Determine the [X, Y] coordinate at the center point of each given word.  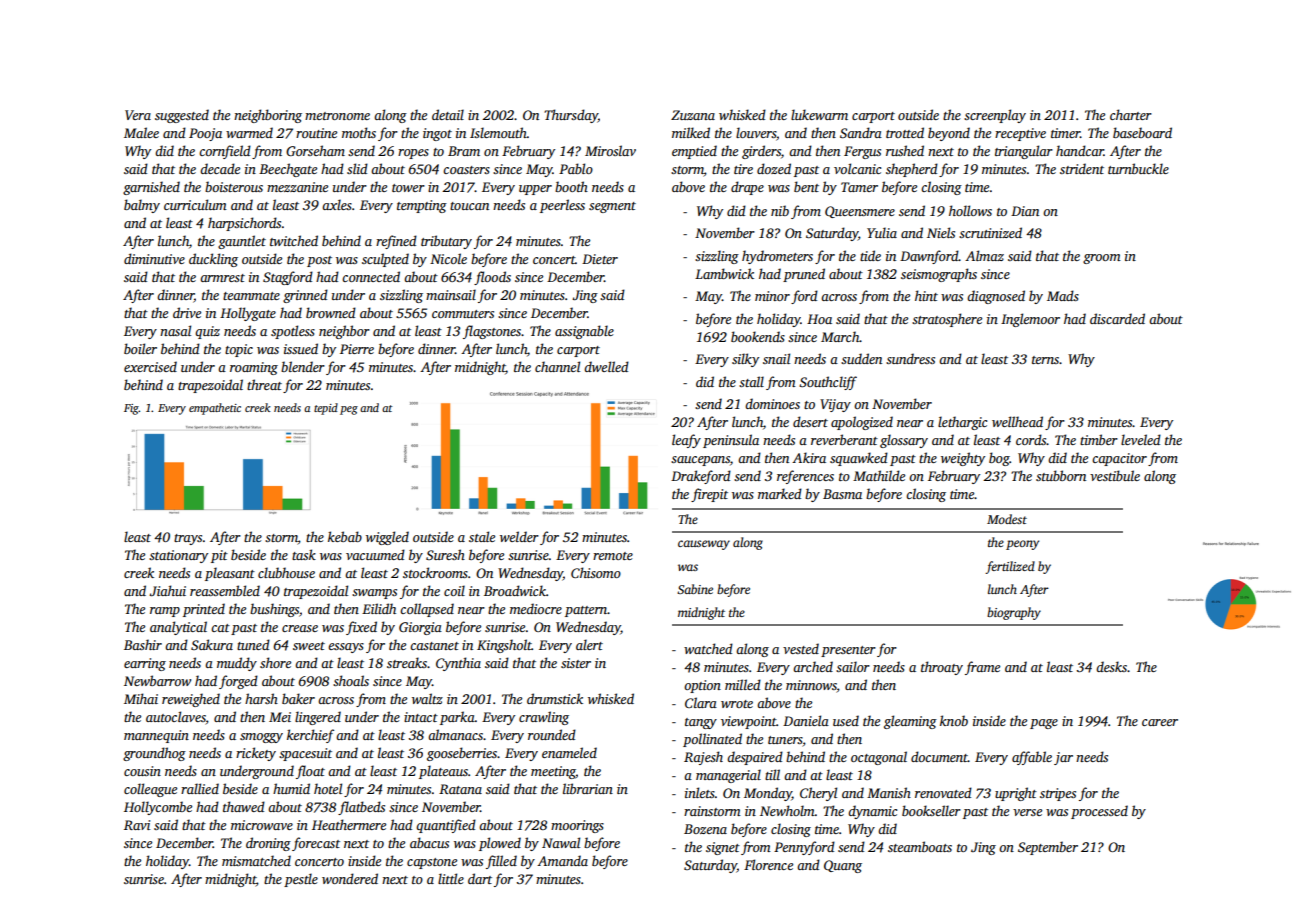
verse [1027, 812]
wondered [350, 878]
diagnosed [996, 297]
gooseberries [462, 754]
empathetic [215, 409]
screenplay [995, 116]
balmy [142, 206]
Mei [280, 717]
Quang [843, 866]
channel [557, 366]
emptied [694, 152]
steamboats [920, 846]
